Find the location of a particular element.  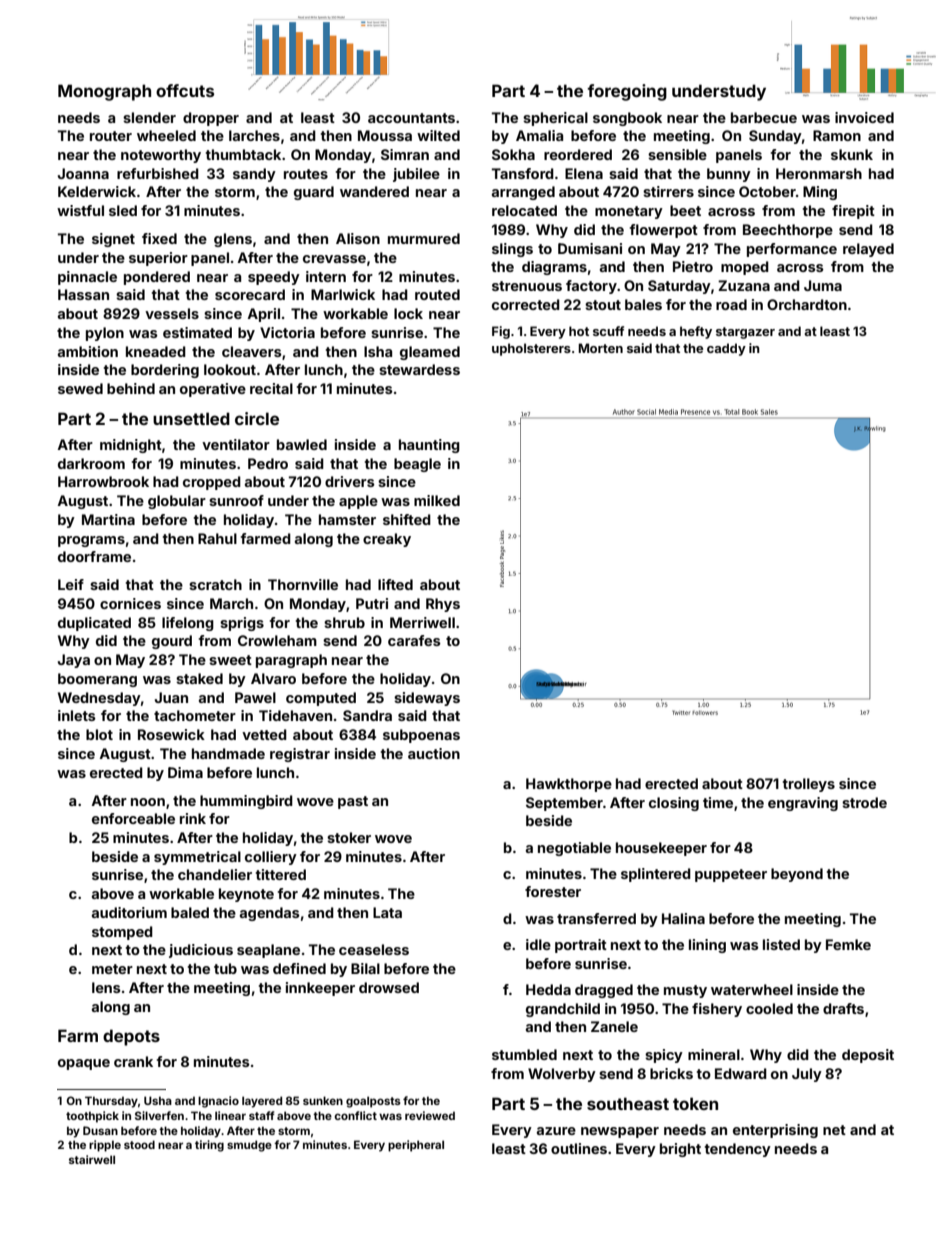

caddy is located at coordinates (726, 349).
